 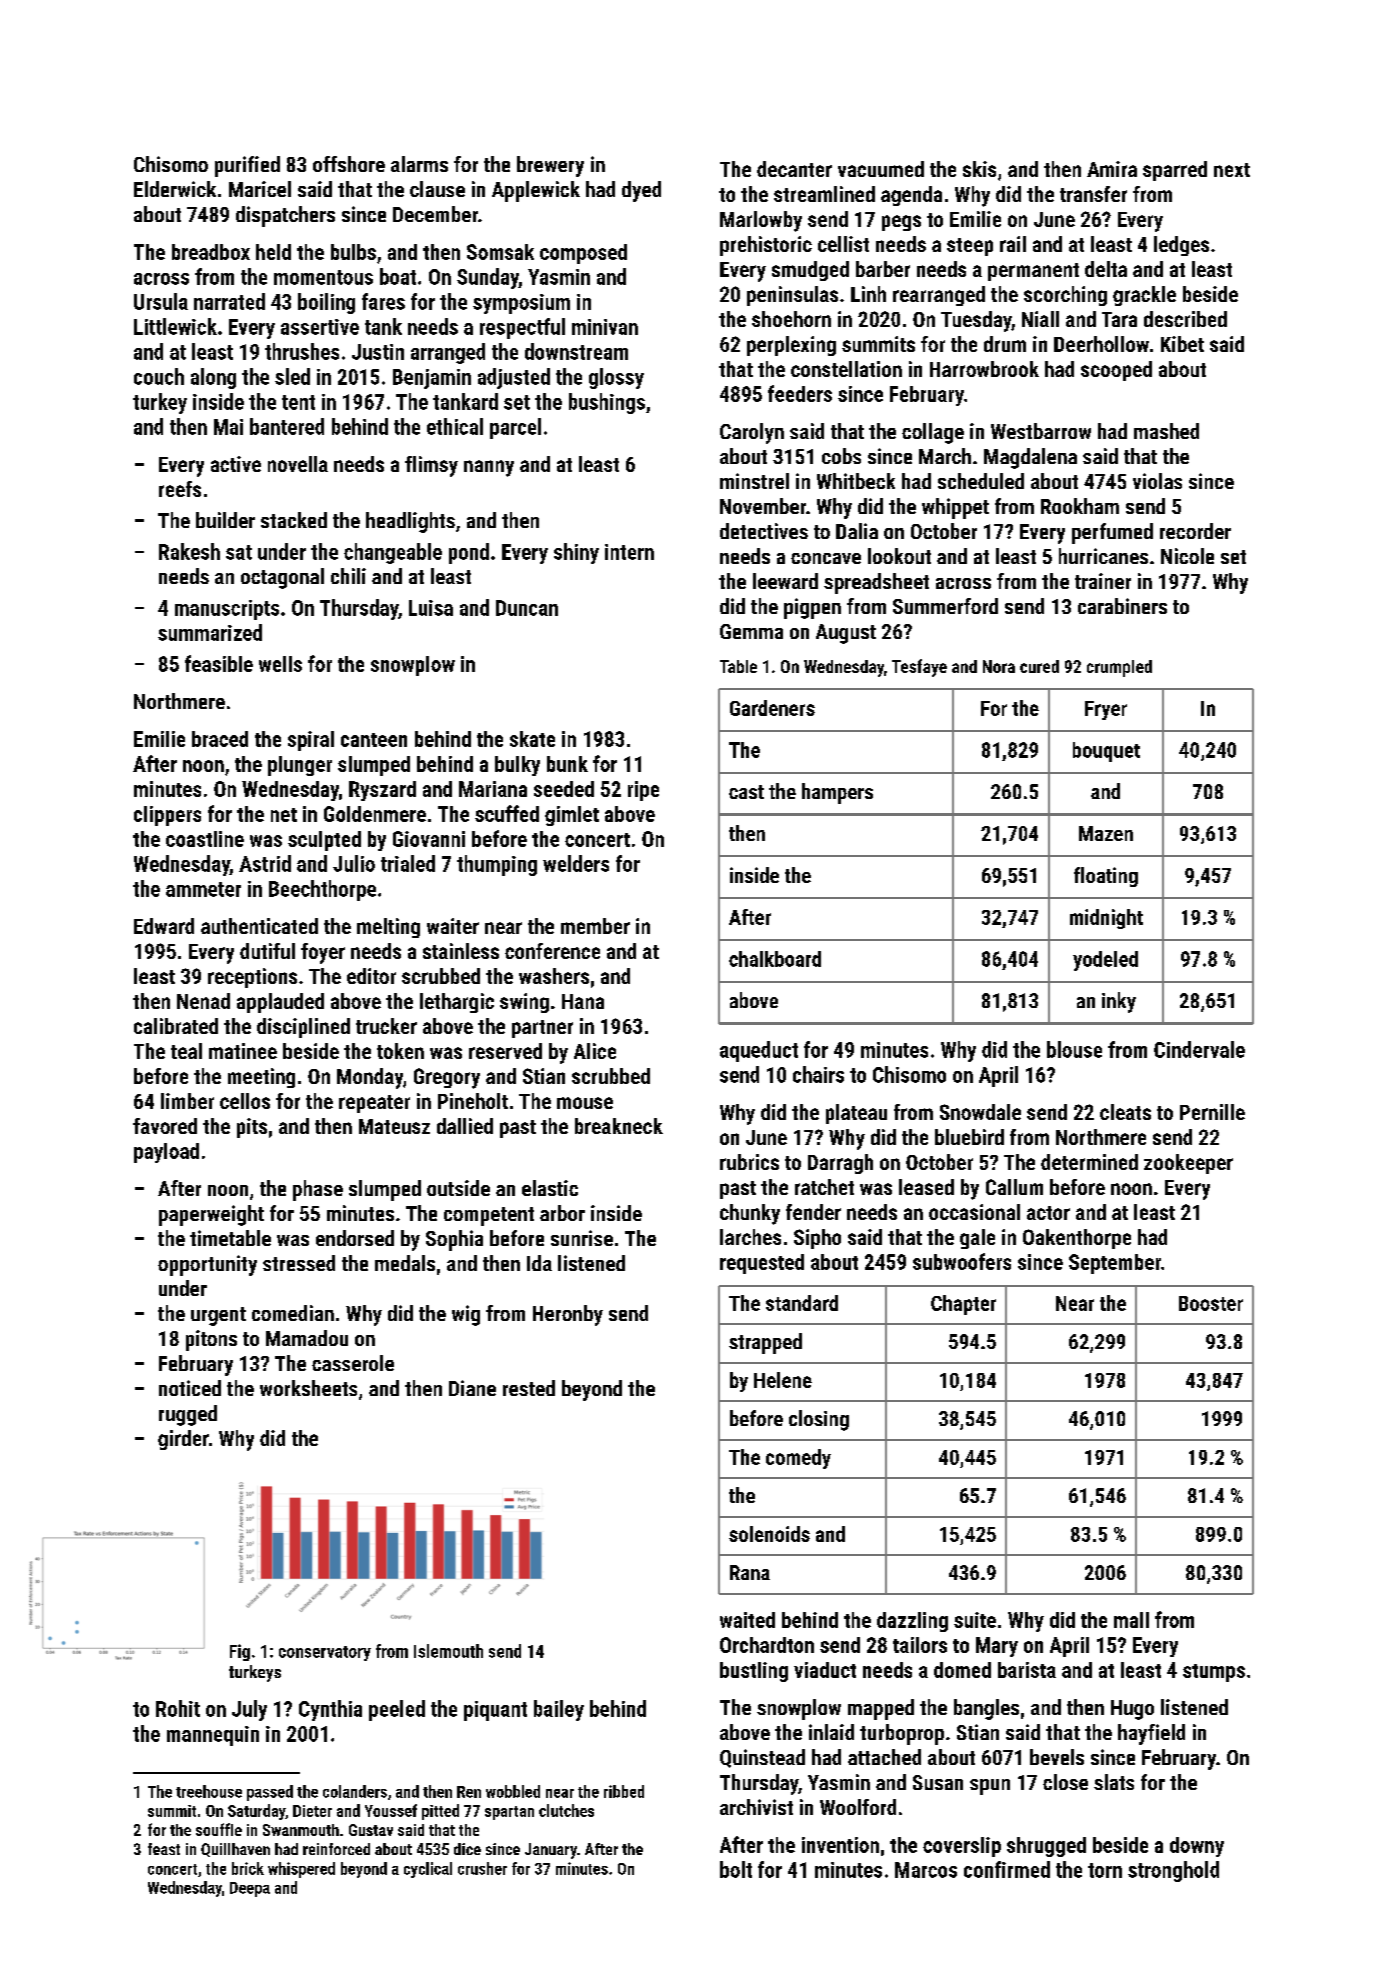 I want to click on Cynthia, so click(x=330, y=1710).
